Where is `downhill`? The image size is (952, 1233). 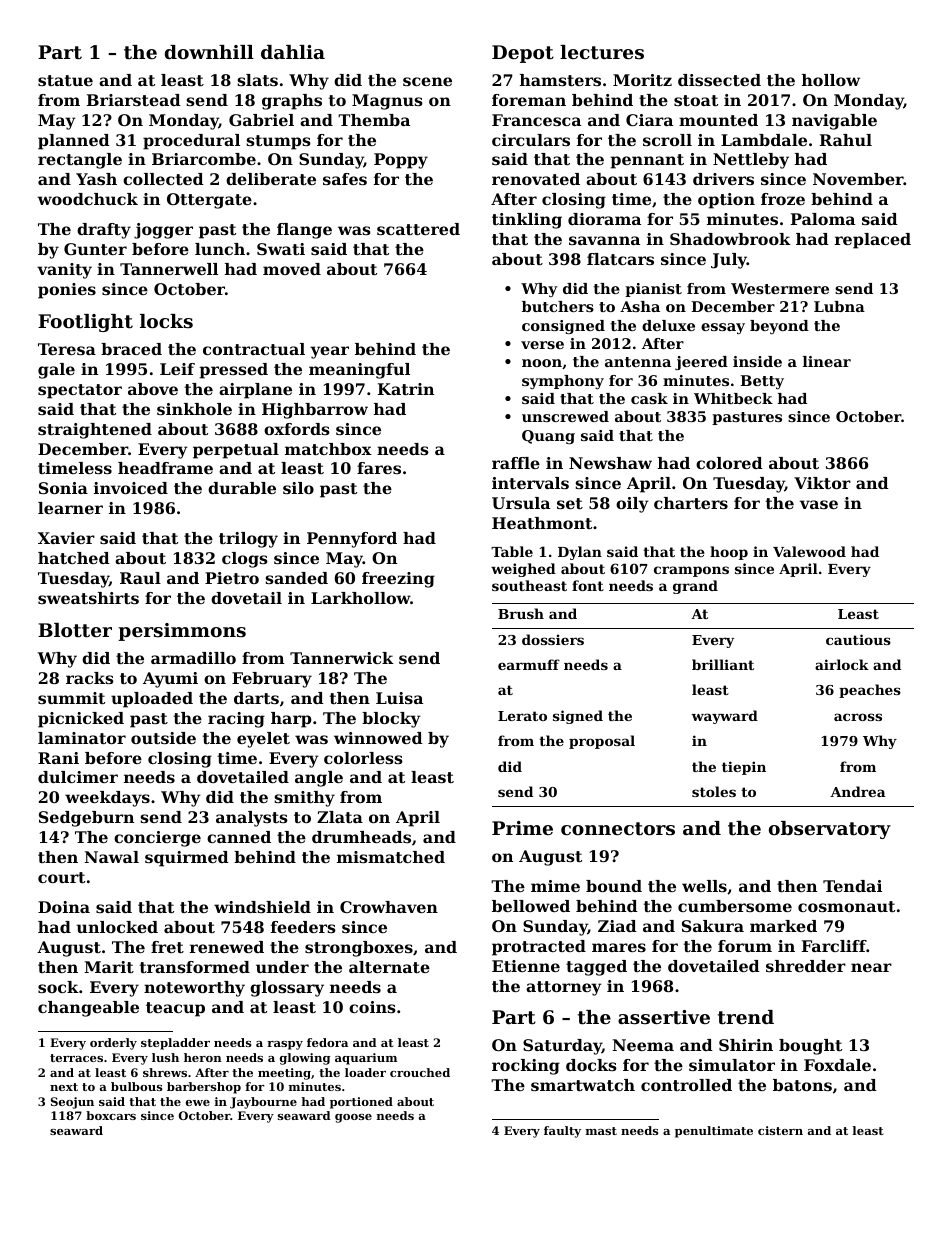
downhill is located at coordinates (209, 52).
